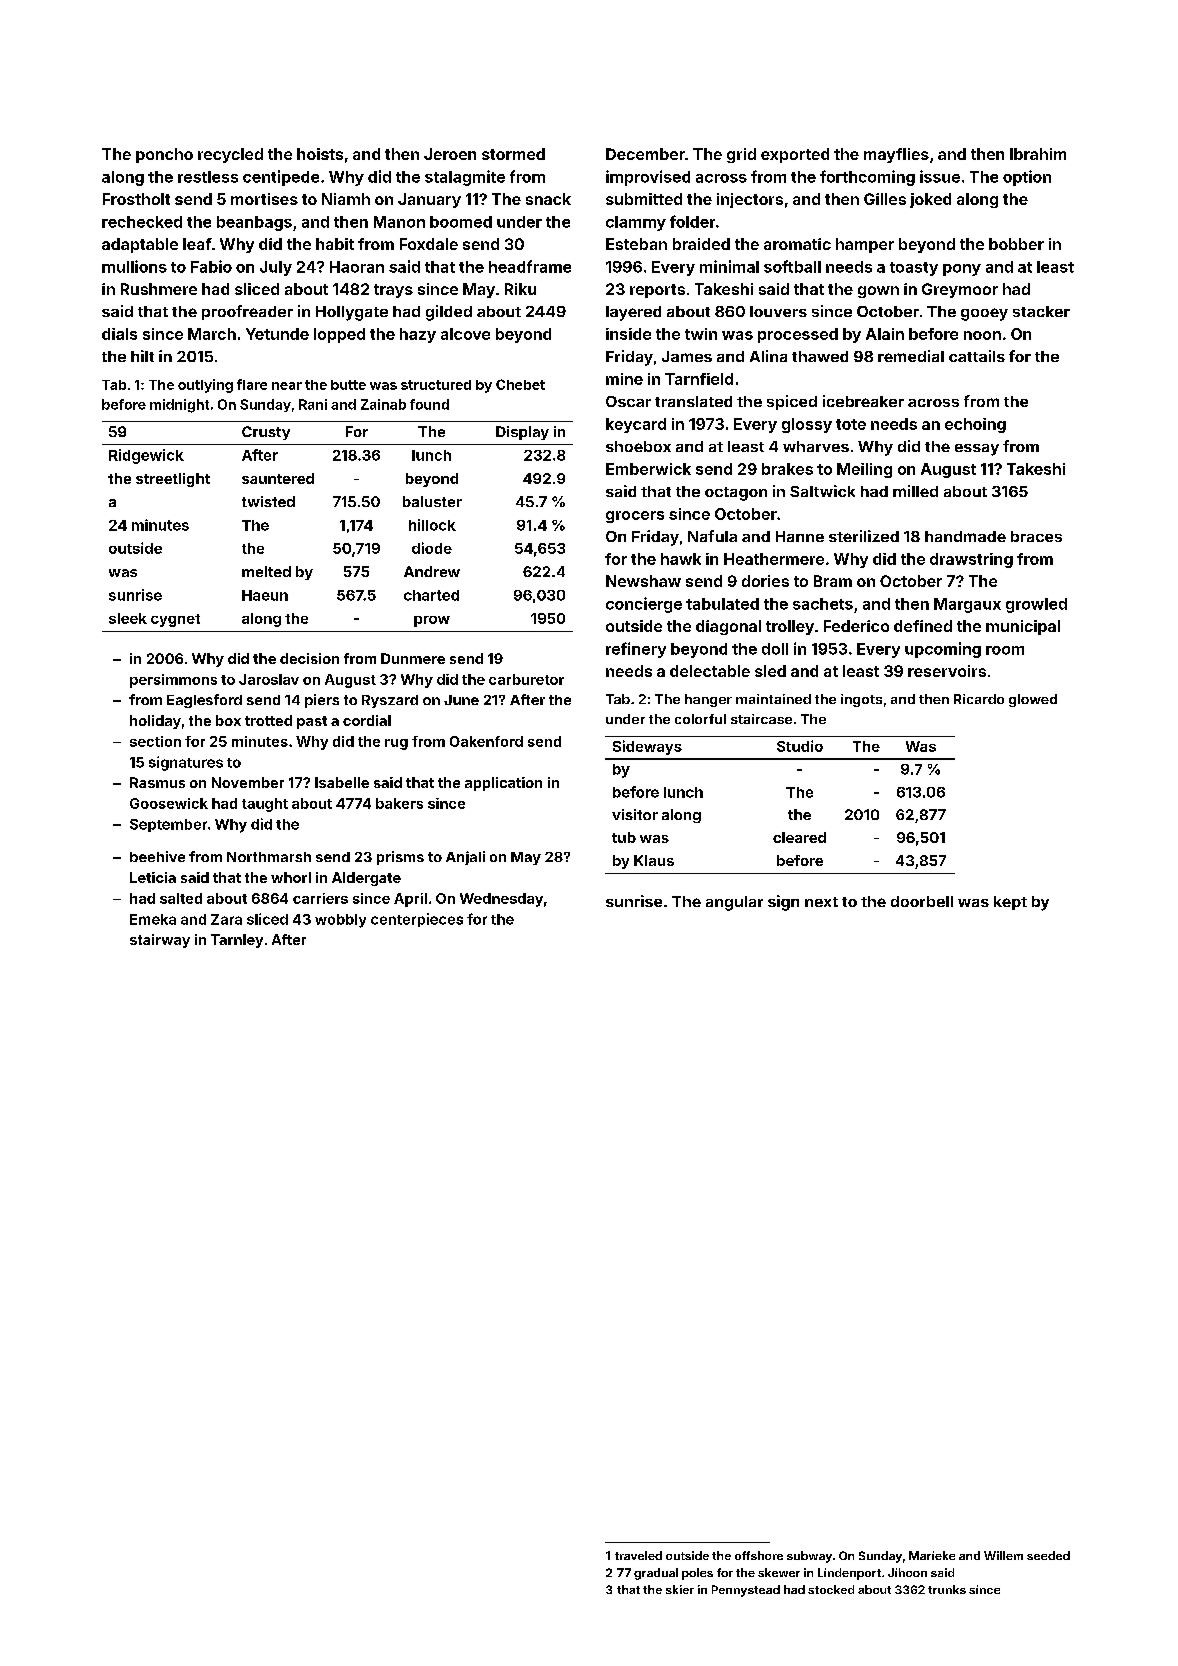 The image size is (1178, 1666). What do you see at coordinates (230, 155) in the page?
I see `recycled` at bounding box center [230, 155].
